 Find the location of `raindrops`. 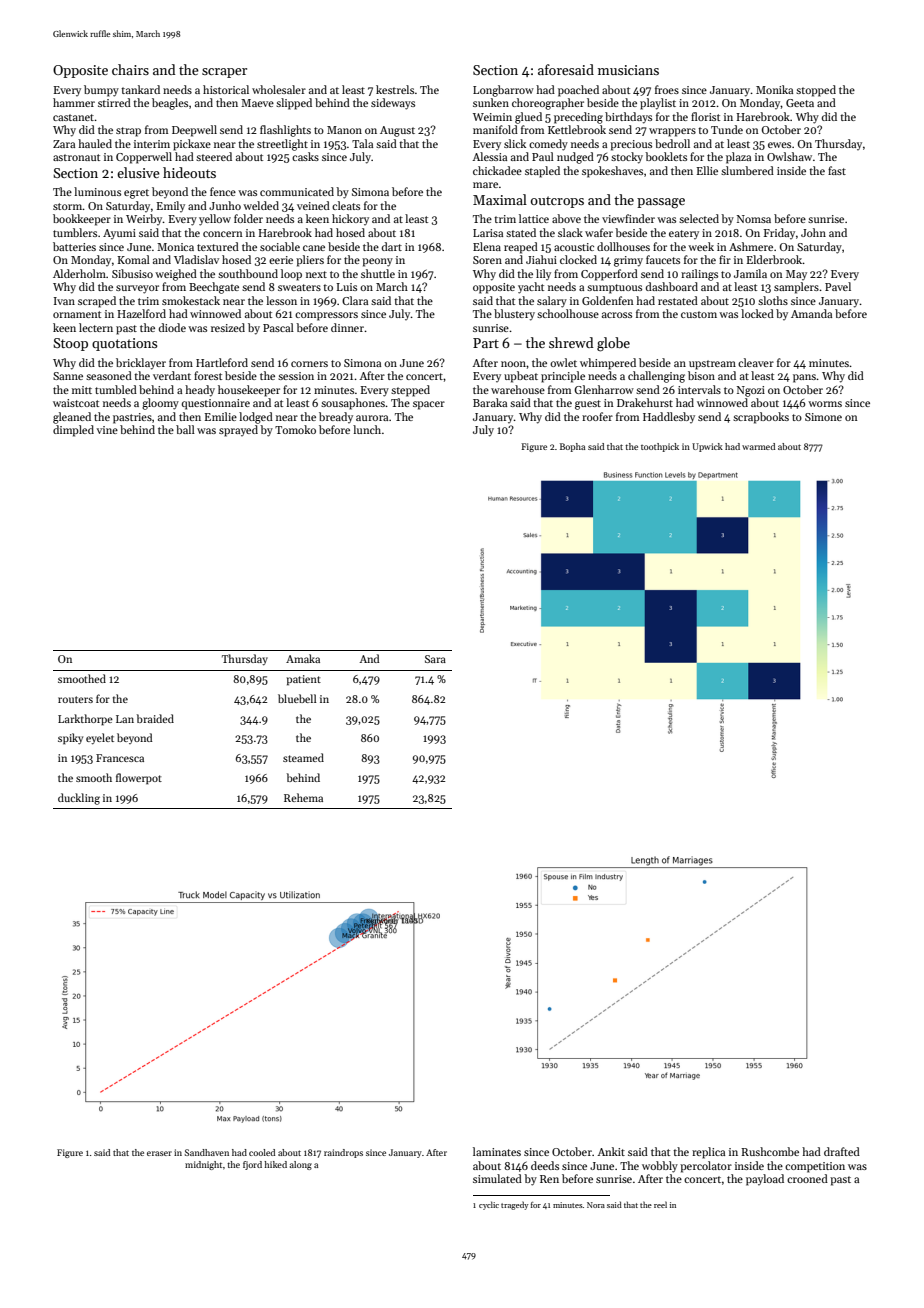

raindrops is located at coordinates (343, 1153).
